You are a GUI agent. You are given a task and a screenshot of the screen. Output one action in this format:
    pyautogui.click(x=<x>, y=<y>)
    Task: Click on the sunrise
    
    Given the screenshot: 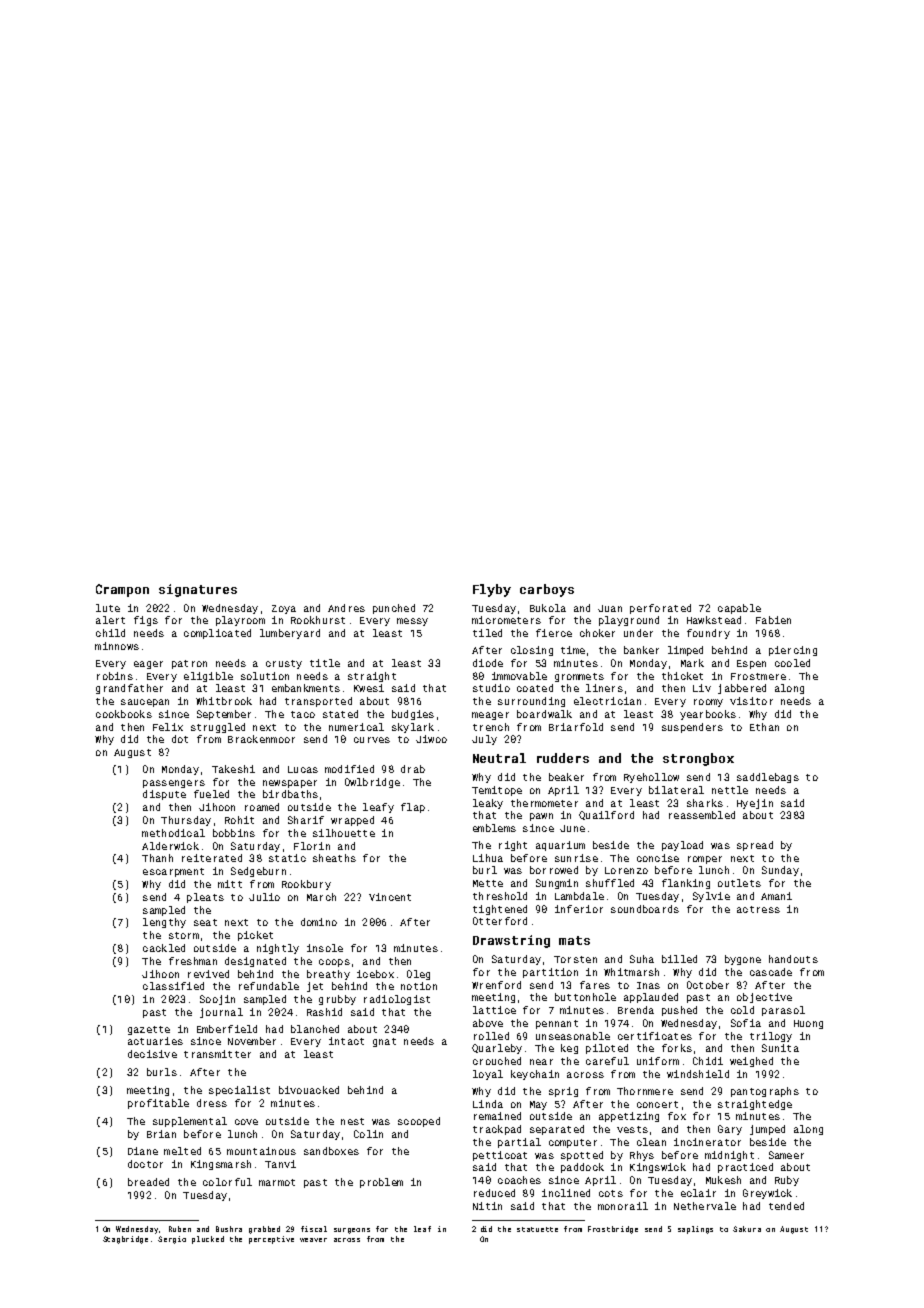 What is the action you would take?
    pyautogui.click(x=576, y=858)
